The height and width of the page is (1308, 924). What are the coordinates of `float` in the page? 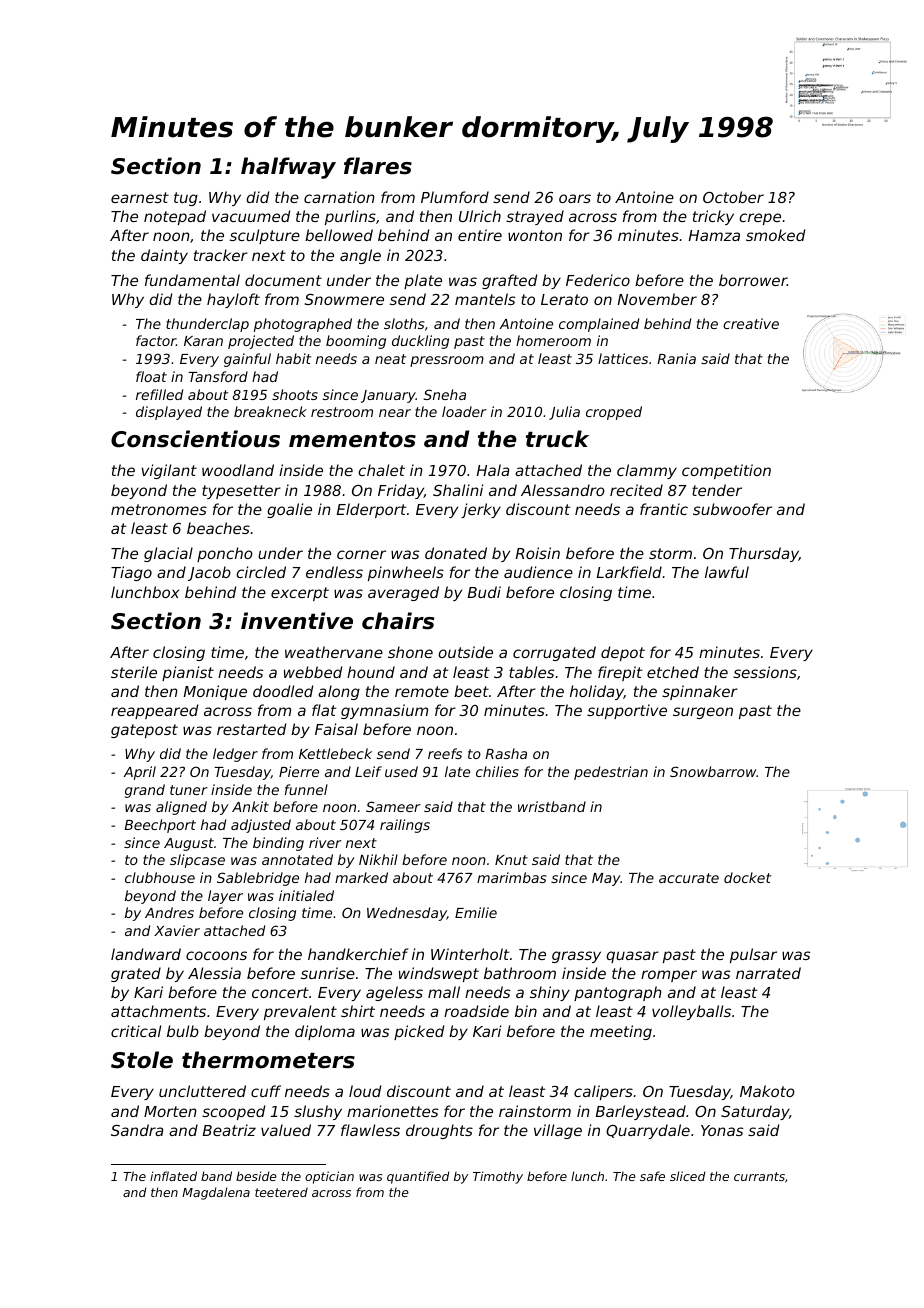 It's located at (151, 376).
